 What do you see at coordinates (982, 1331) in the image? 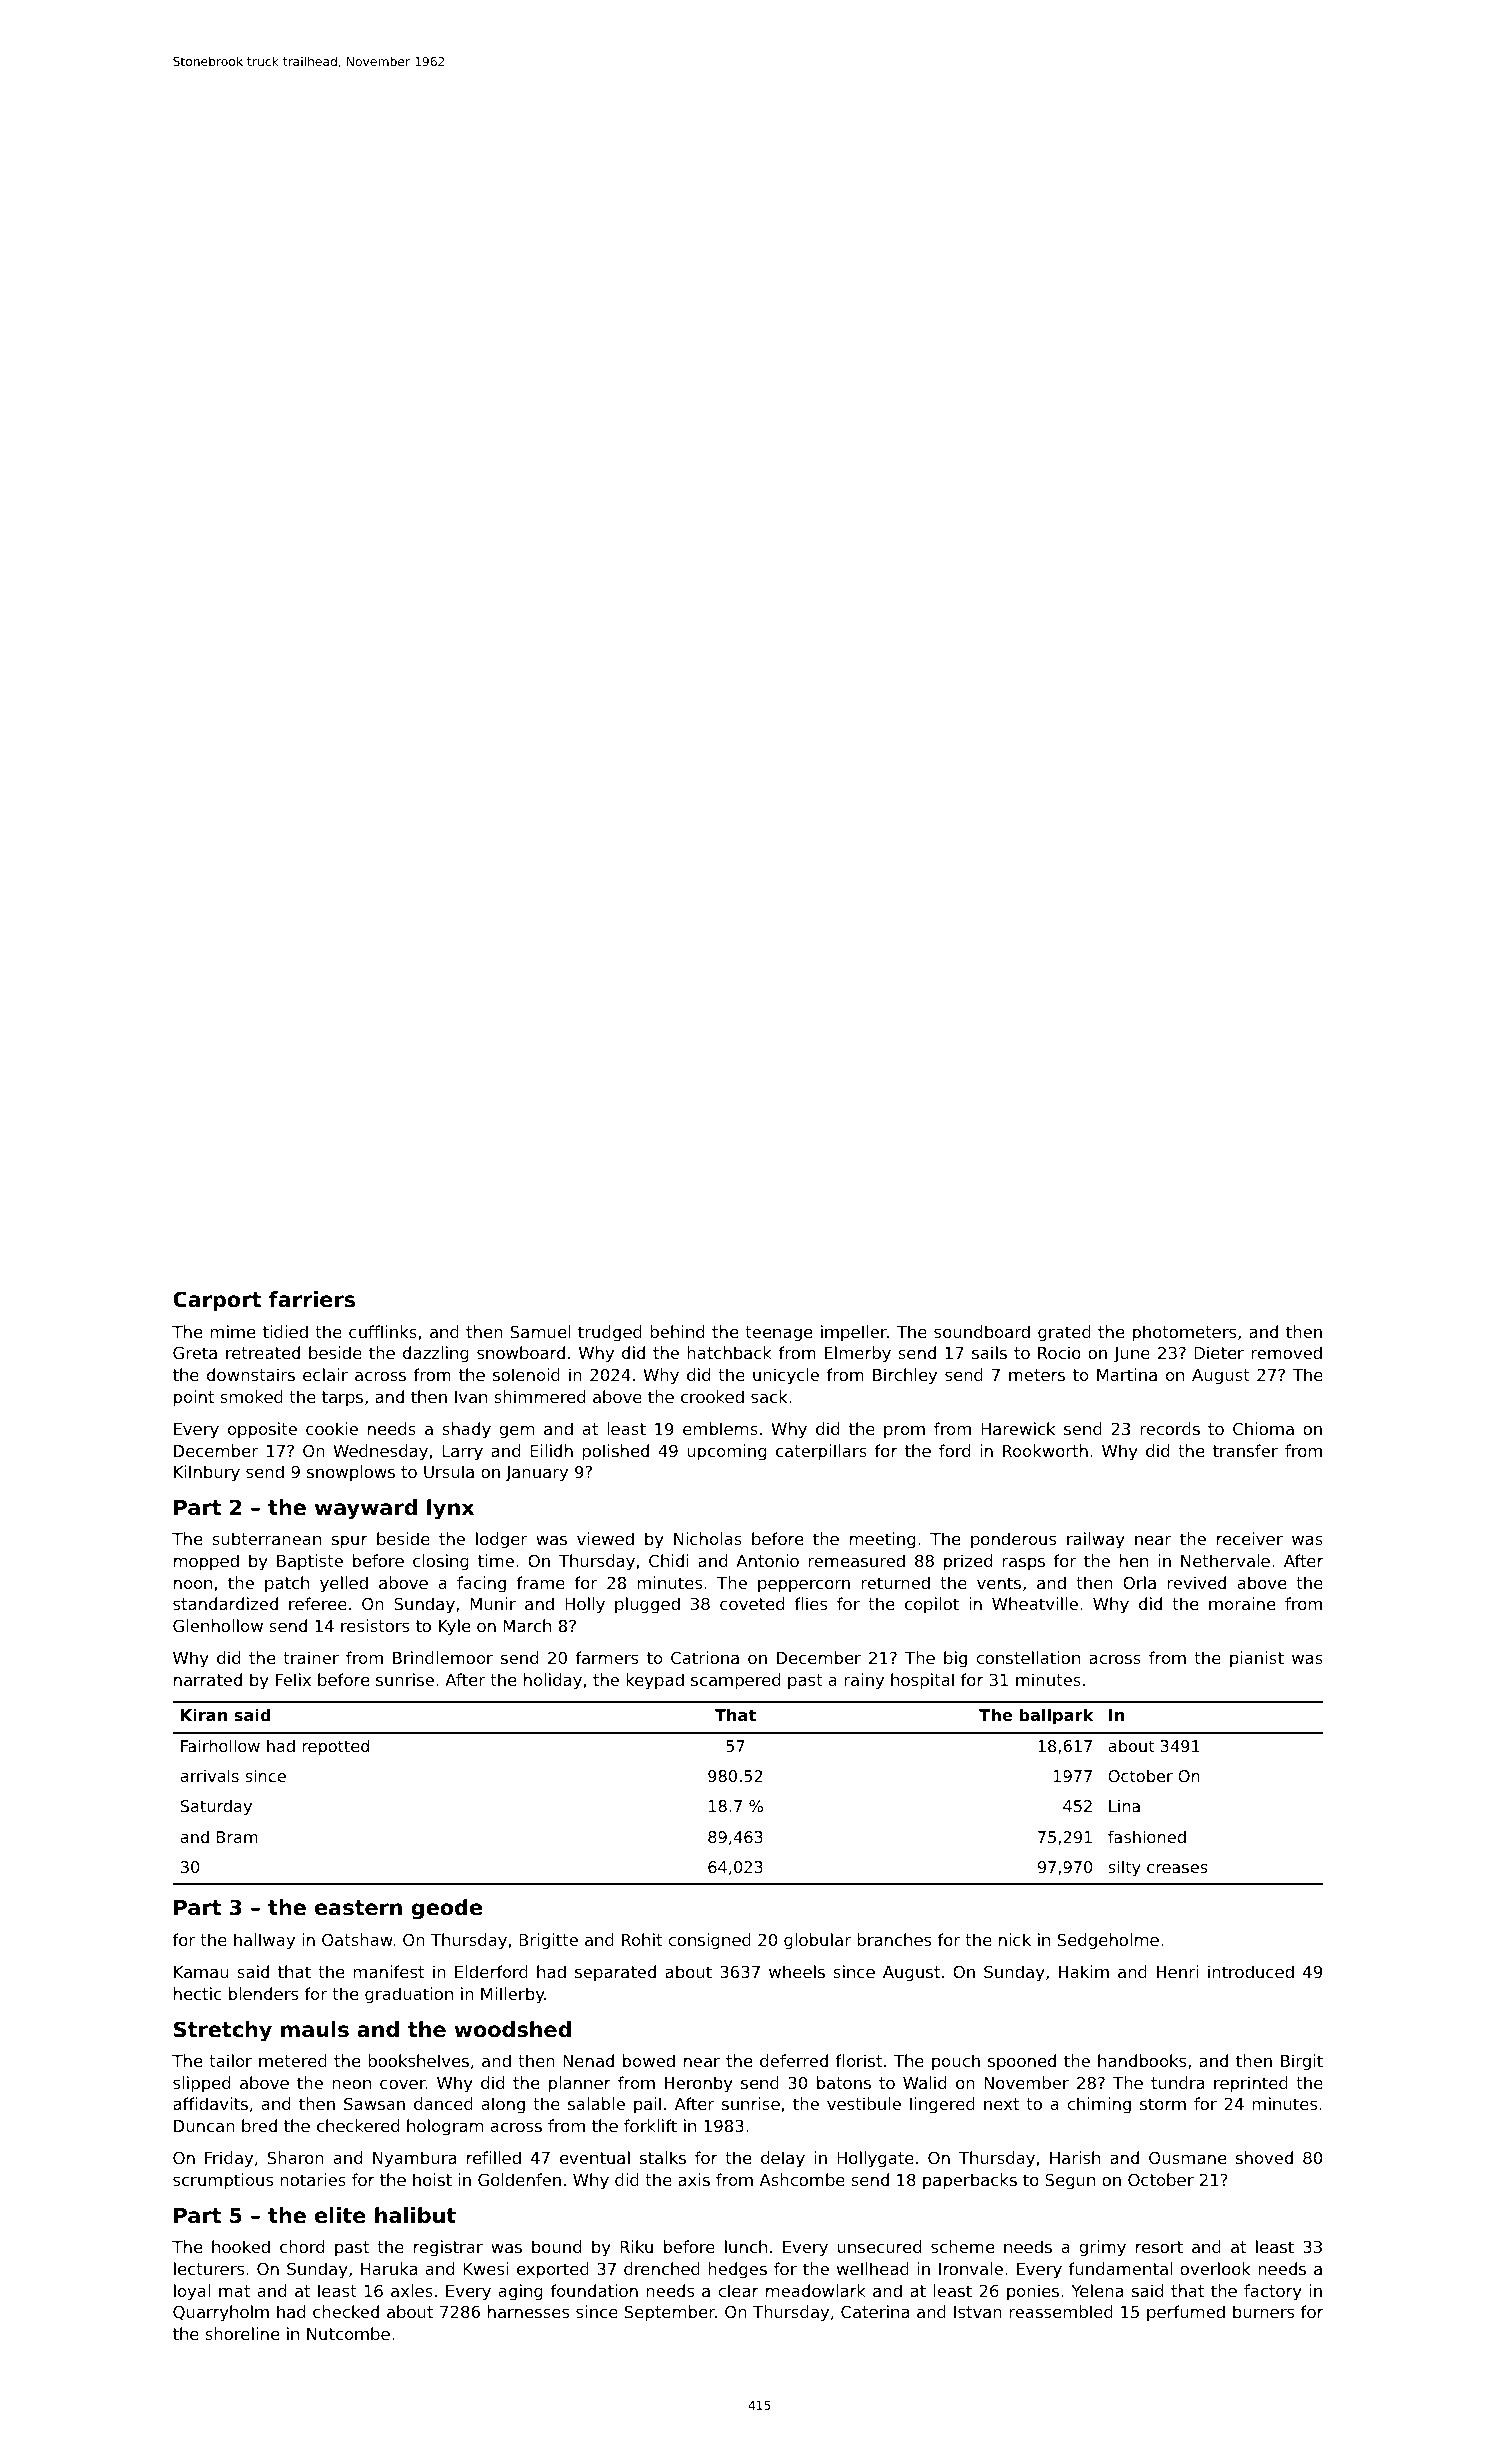
I see `soundboard` at bounding box center [982, 1331].
